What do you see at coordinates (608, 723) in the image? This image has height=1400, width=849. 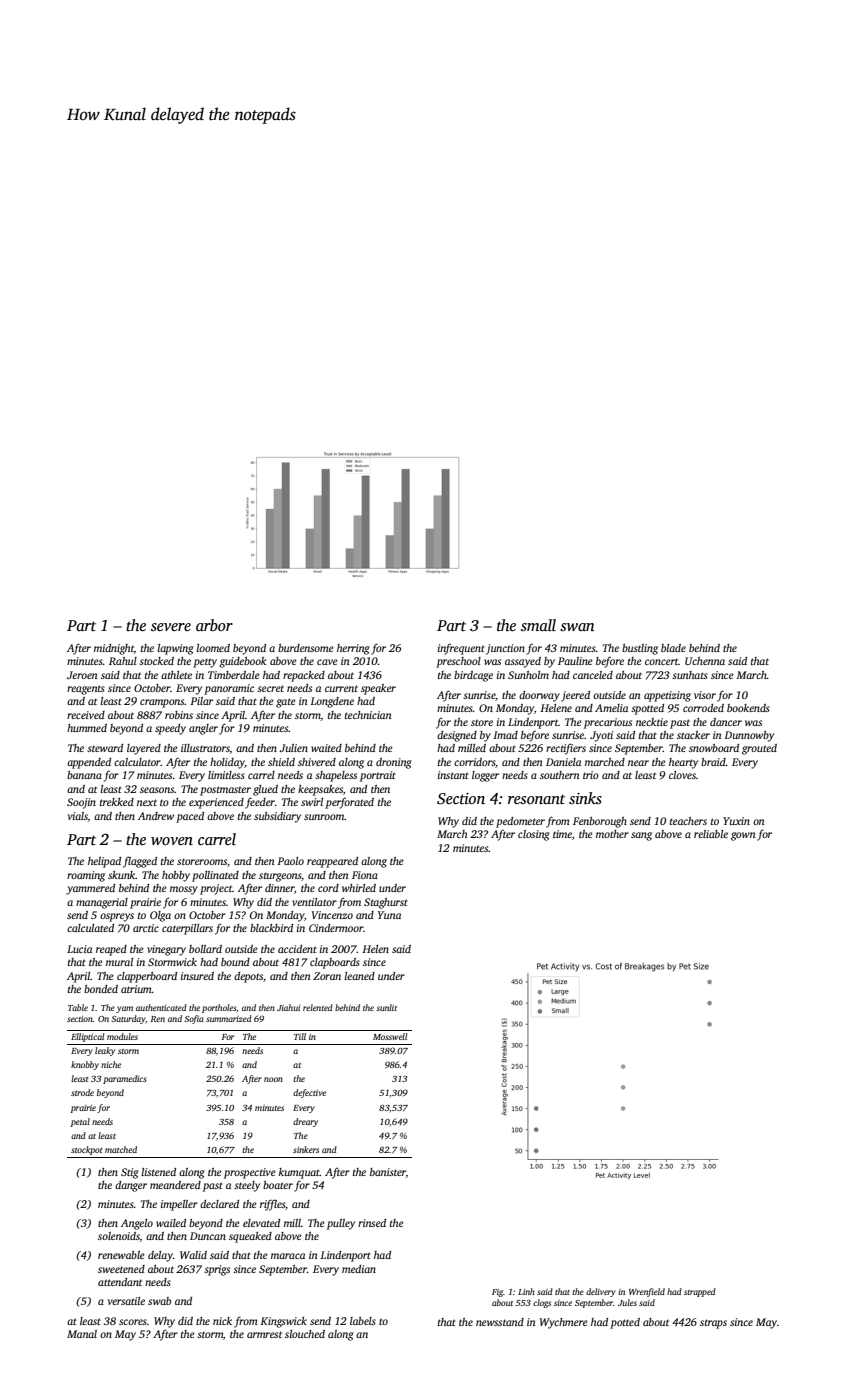 I see `precarious` at bounding box center [608, 723].
